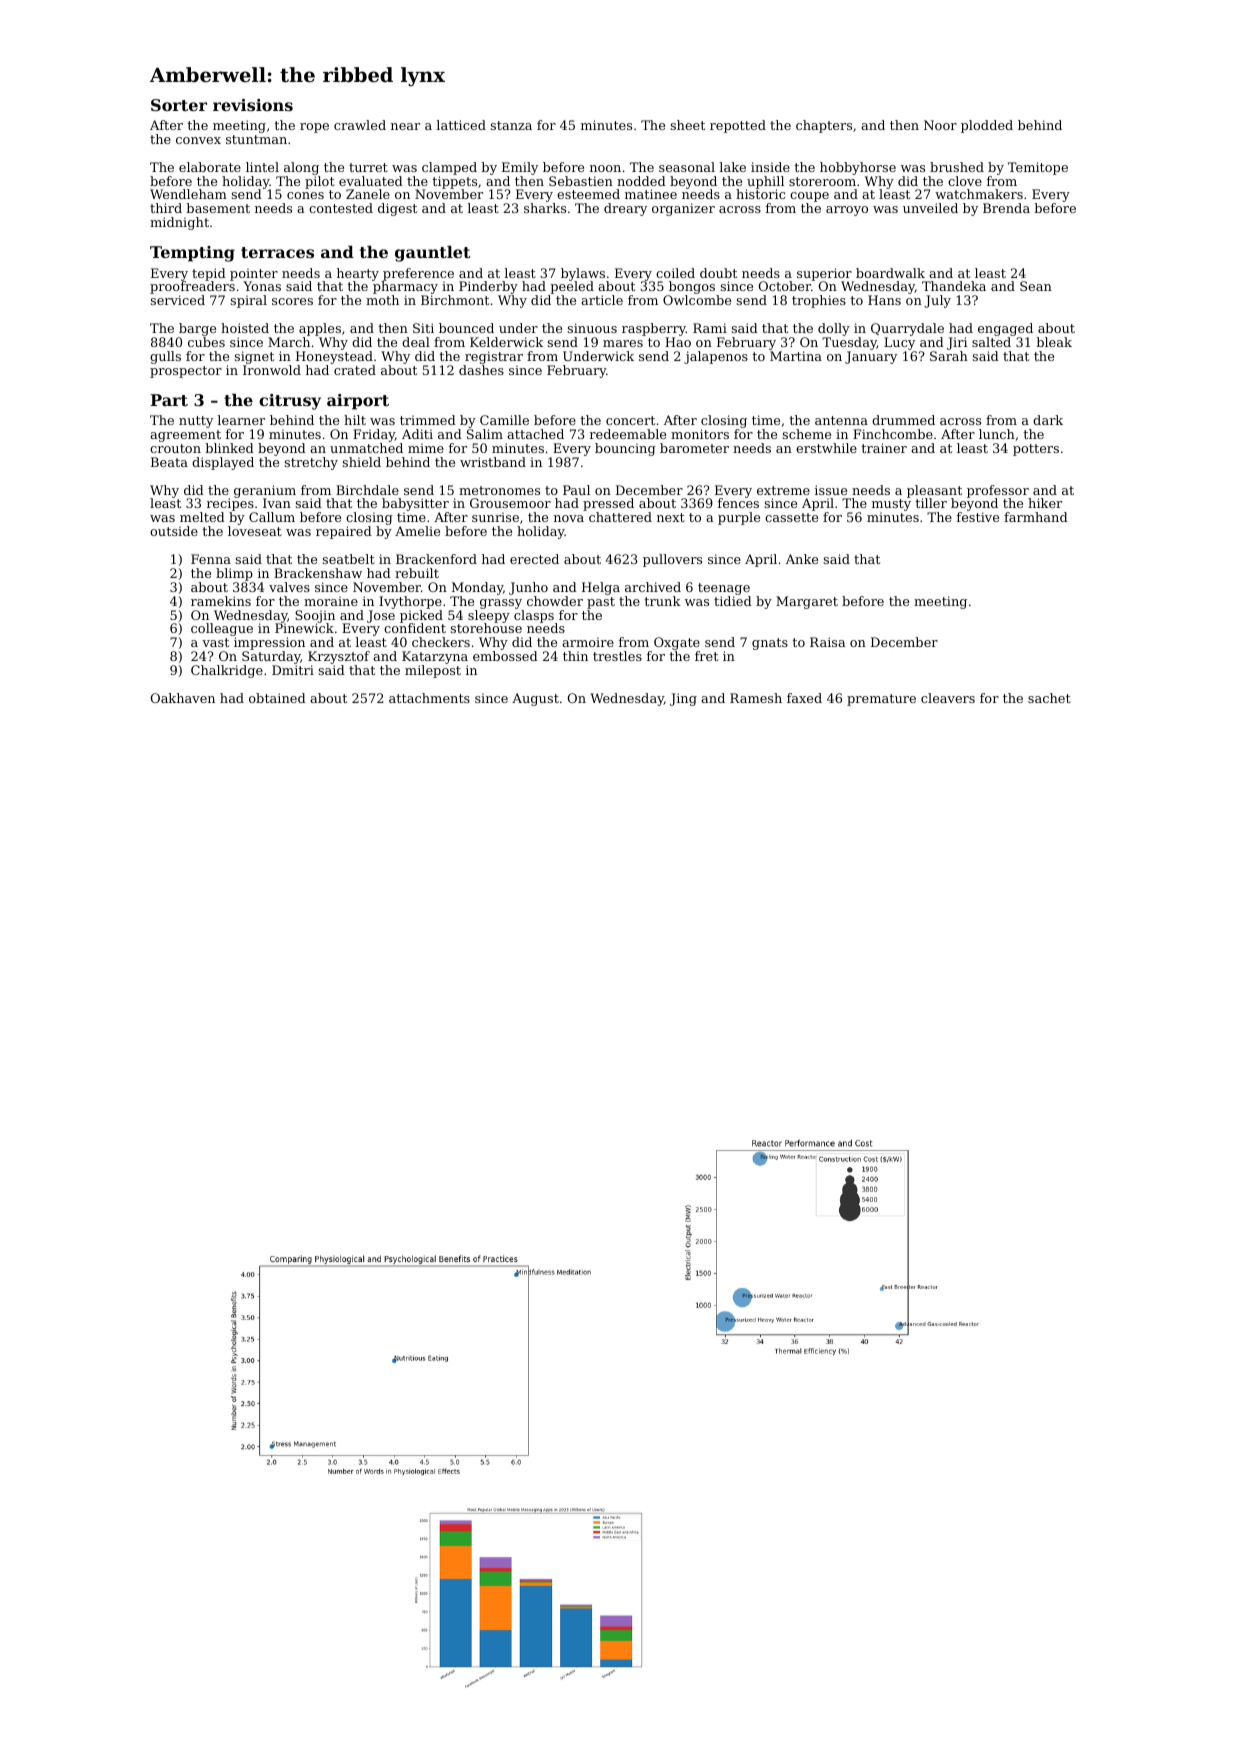 Image resolution: width=1236 pixels, height=1748 pixels. I want to click on revisions, so click(253, 105).
